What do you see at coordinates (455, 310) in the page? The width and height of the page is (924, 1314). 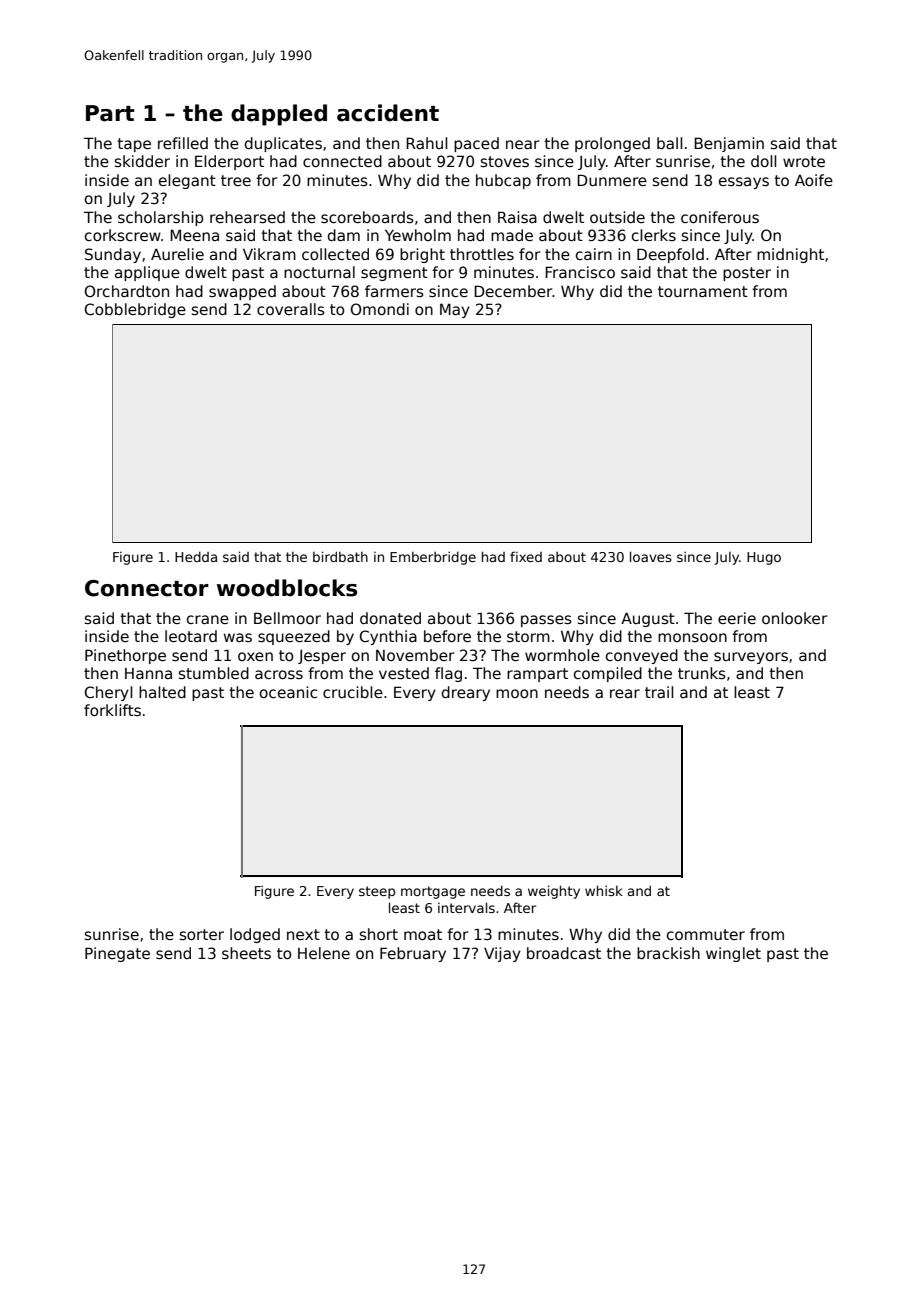 I see `May` at bounding box center [455, 310].
